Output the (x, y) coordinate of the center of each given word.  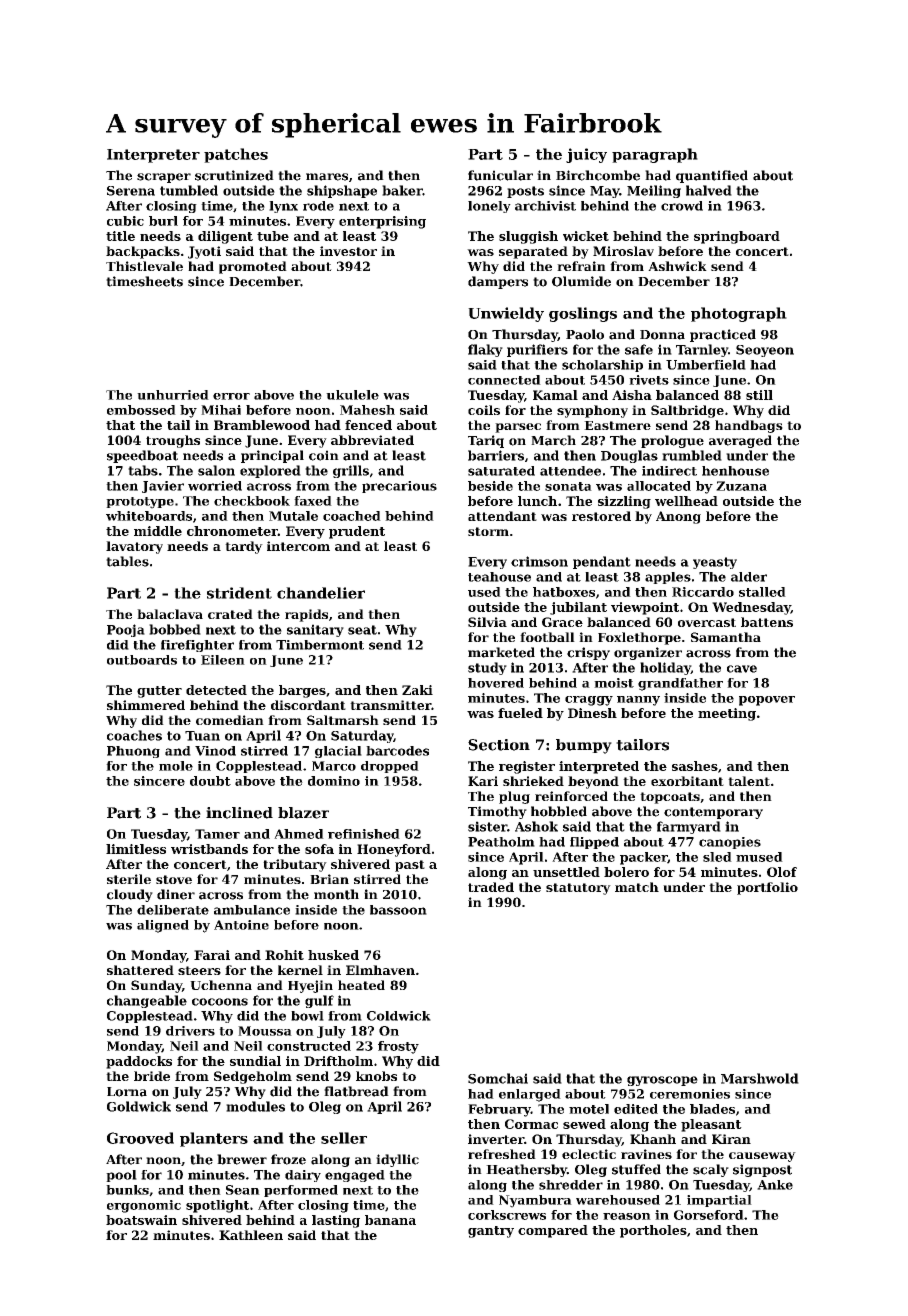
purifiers (537, 350)
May (604, 192)
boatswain (141, 1220)
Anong (678, 517)
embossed (141, 410)
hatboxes (564, 592)
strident (239, 593)
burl (163, 221)
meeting (727, 714)
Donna (662, 335)
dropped (390, 767)
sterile (129, 879)
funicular (500, 175)
